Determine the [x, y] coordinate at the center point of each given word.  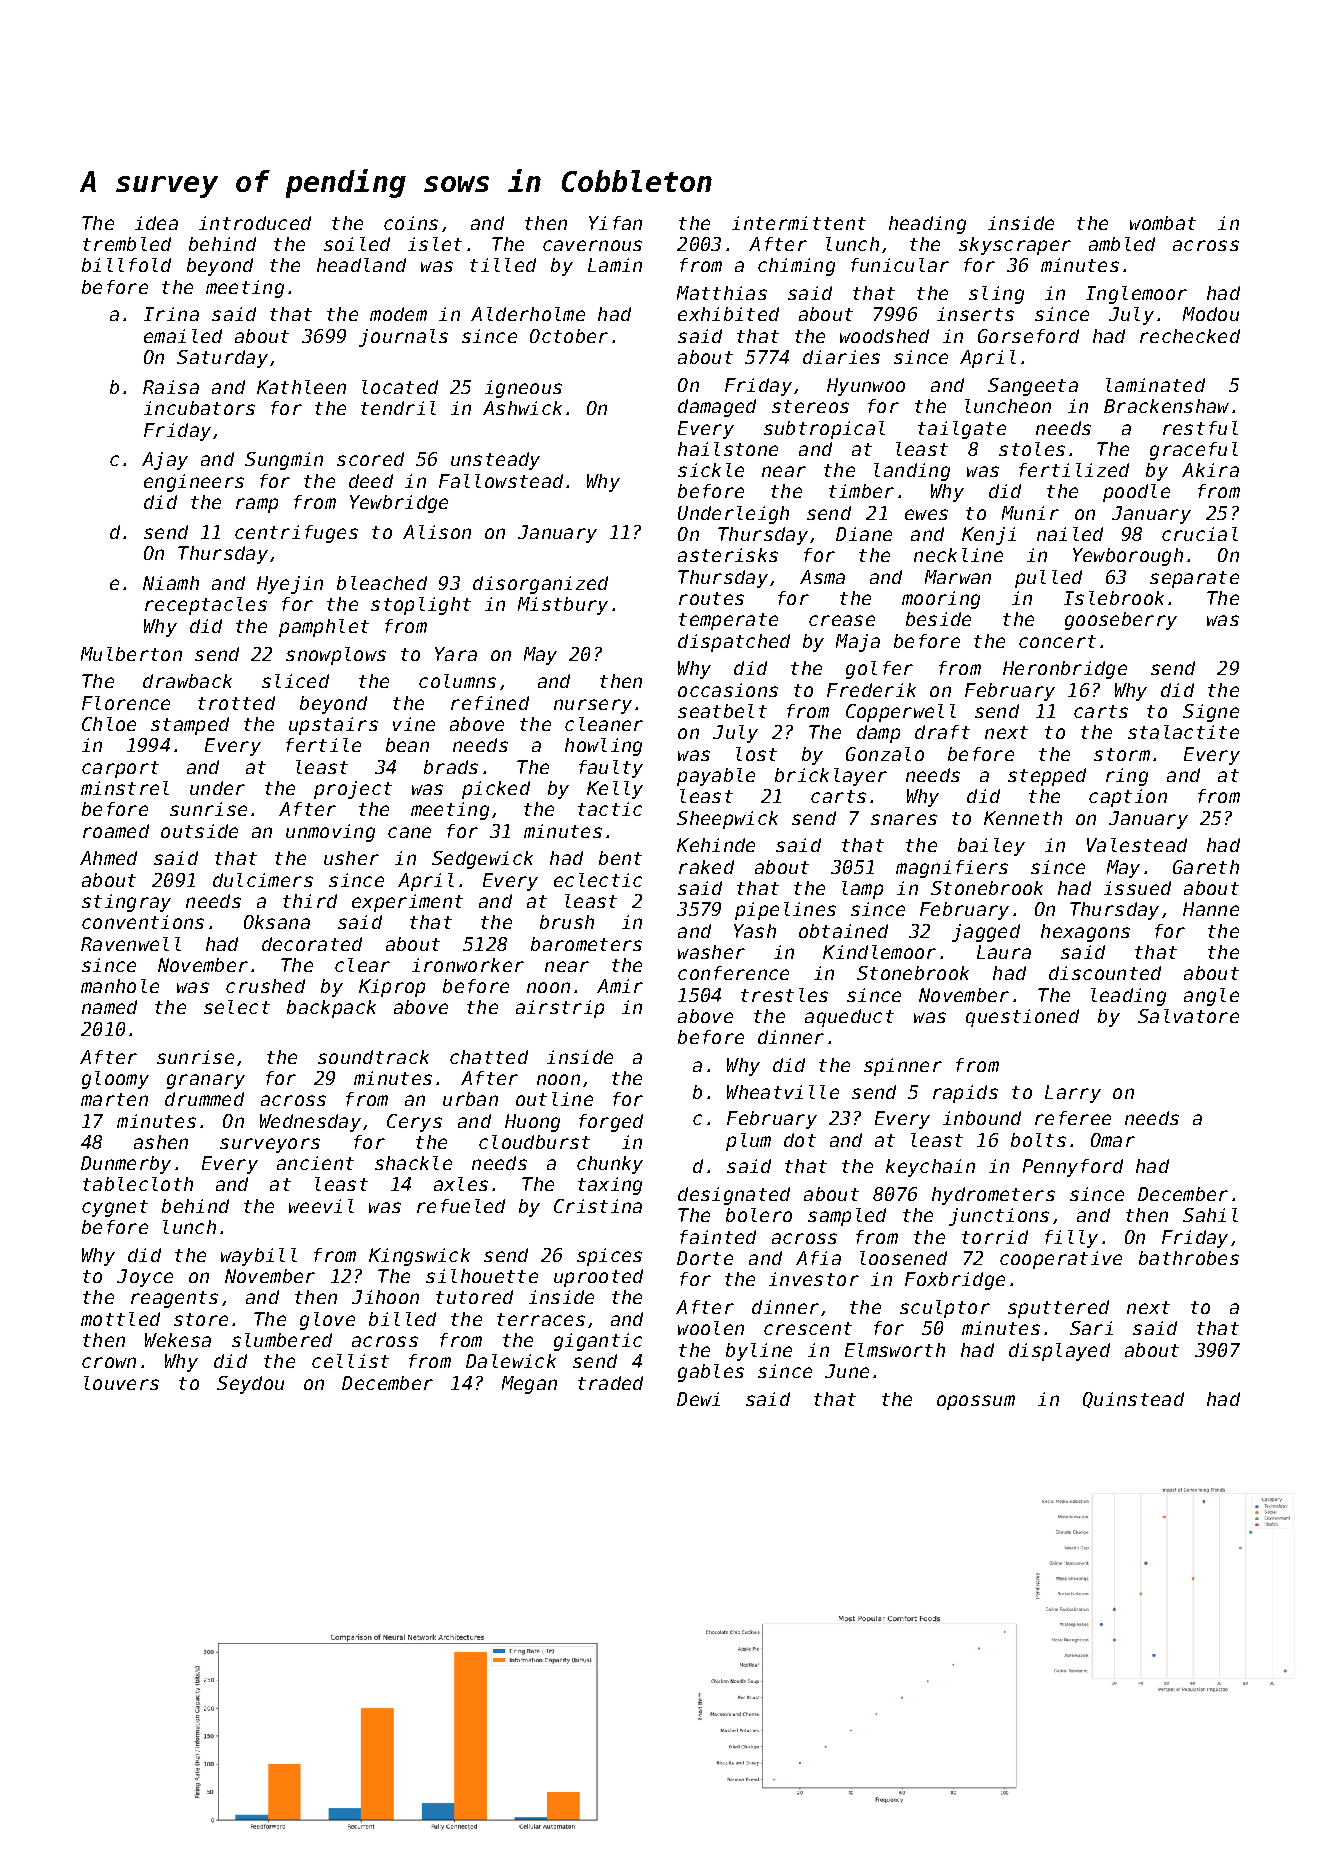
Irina [171, 314]
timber [861, 491]
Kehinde [716, 845]
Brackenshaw [1166, 406]
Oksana [277, 922]
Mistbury [563, 606]
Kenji [989, 536]
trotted [236, 703]
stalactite [1183, 732]
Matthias [722, 293]
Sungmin [284, 461]
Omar [1113, 1140]
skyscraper [1015, 246]
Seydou [250, 1385]
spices [609, 1257]
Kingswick [419, 1257]
